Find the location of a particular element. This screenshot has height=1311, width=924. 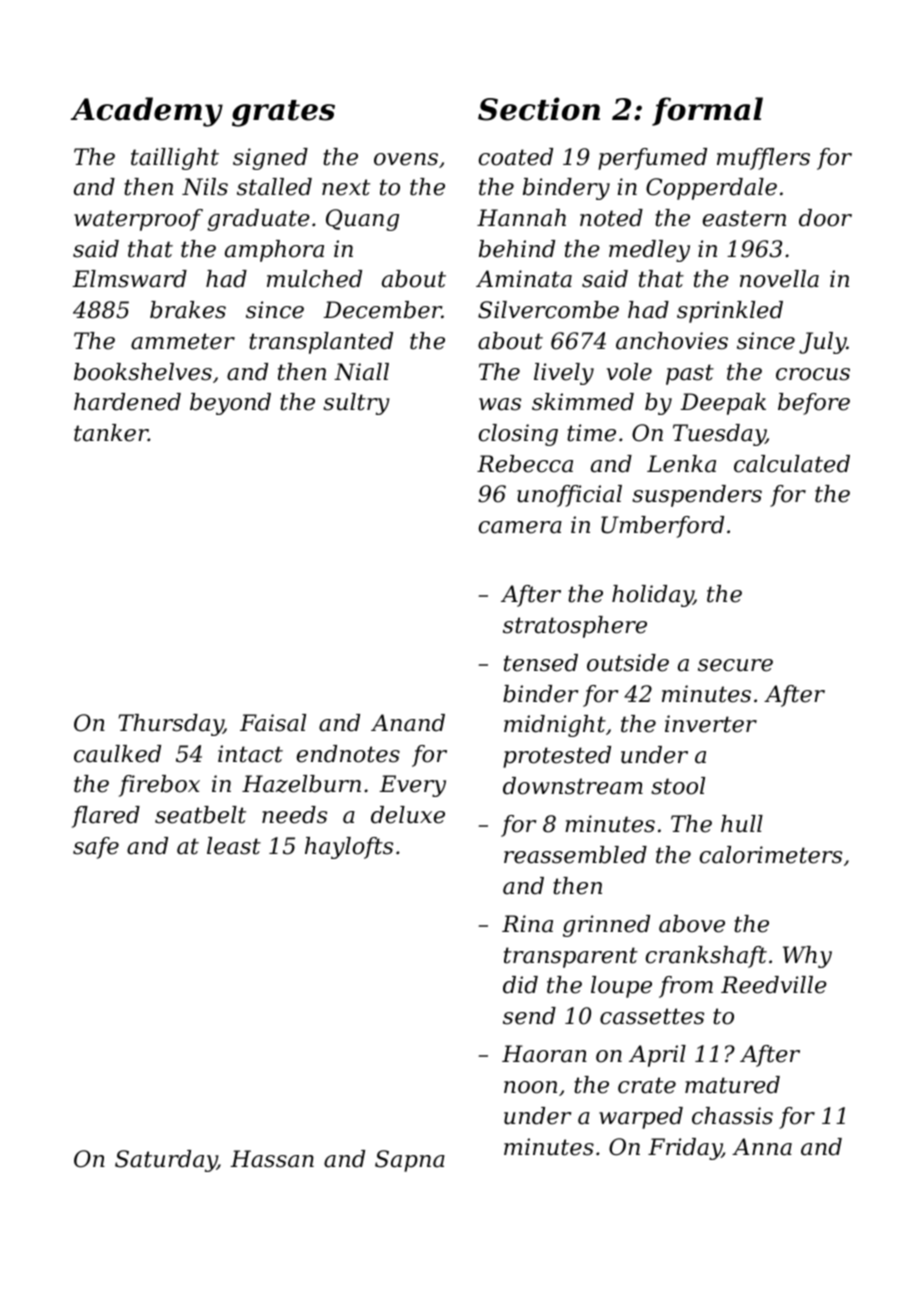

Thursday is located at coordinates (171, 725).
